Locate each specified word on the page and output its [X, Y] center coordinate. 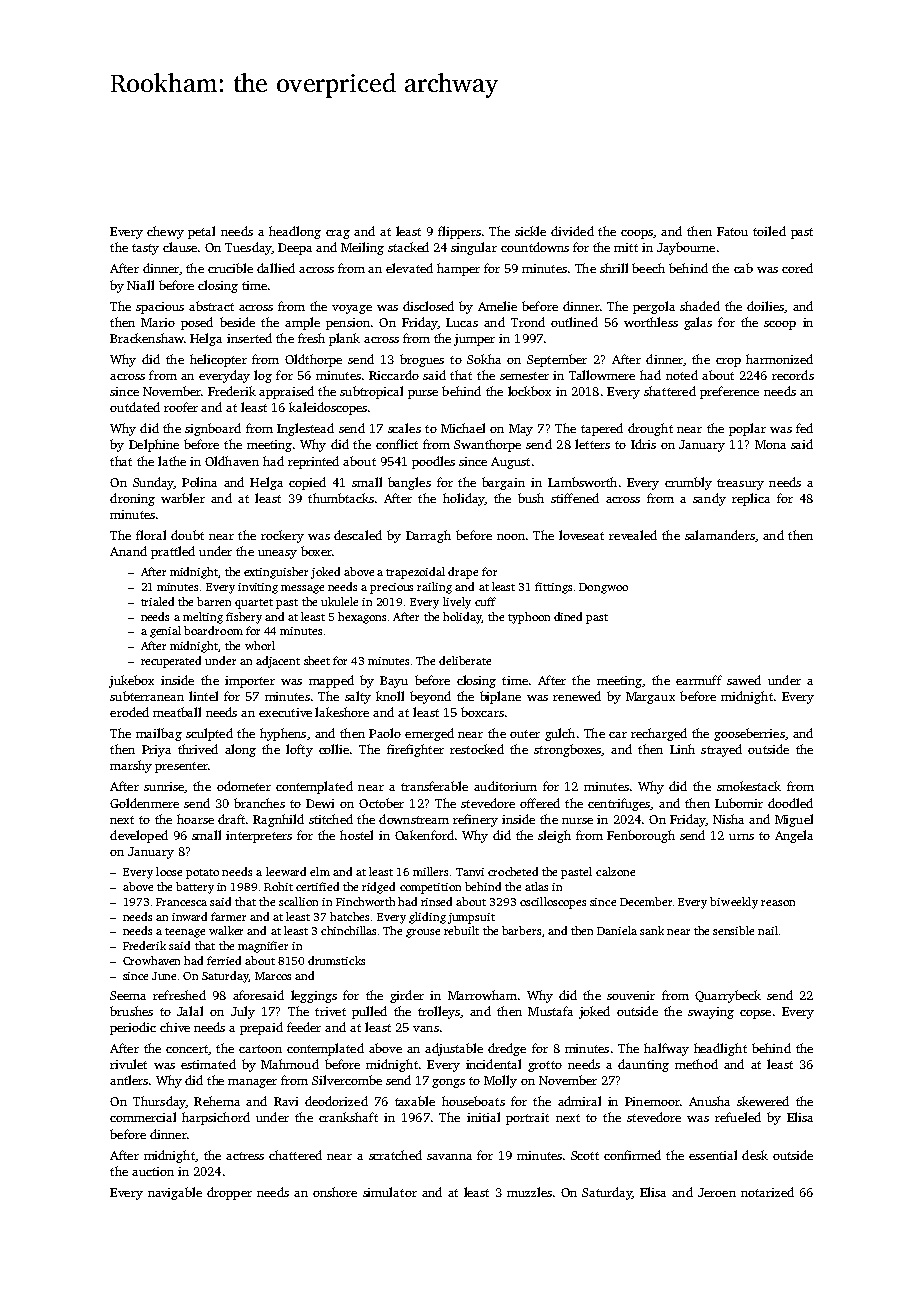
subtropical [371, 392]
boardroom [213, 630]
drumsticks [336, 960]
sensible [733, 930]
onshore [335, 1192]
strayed [721, 750]
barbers [521, 930]
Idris [643, 444]
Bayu [394, 682]
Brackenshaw [147, 338]
